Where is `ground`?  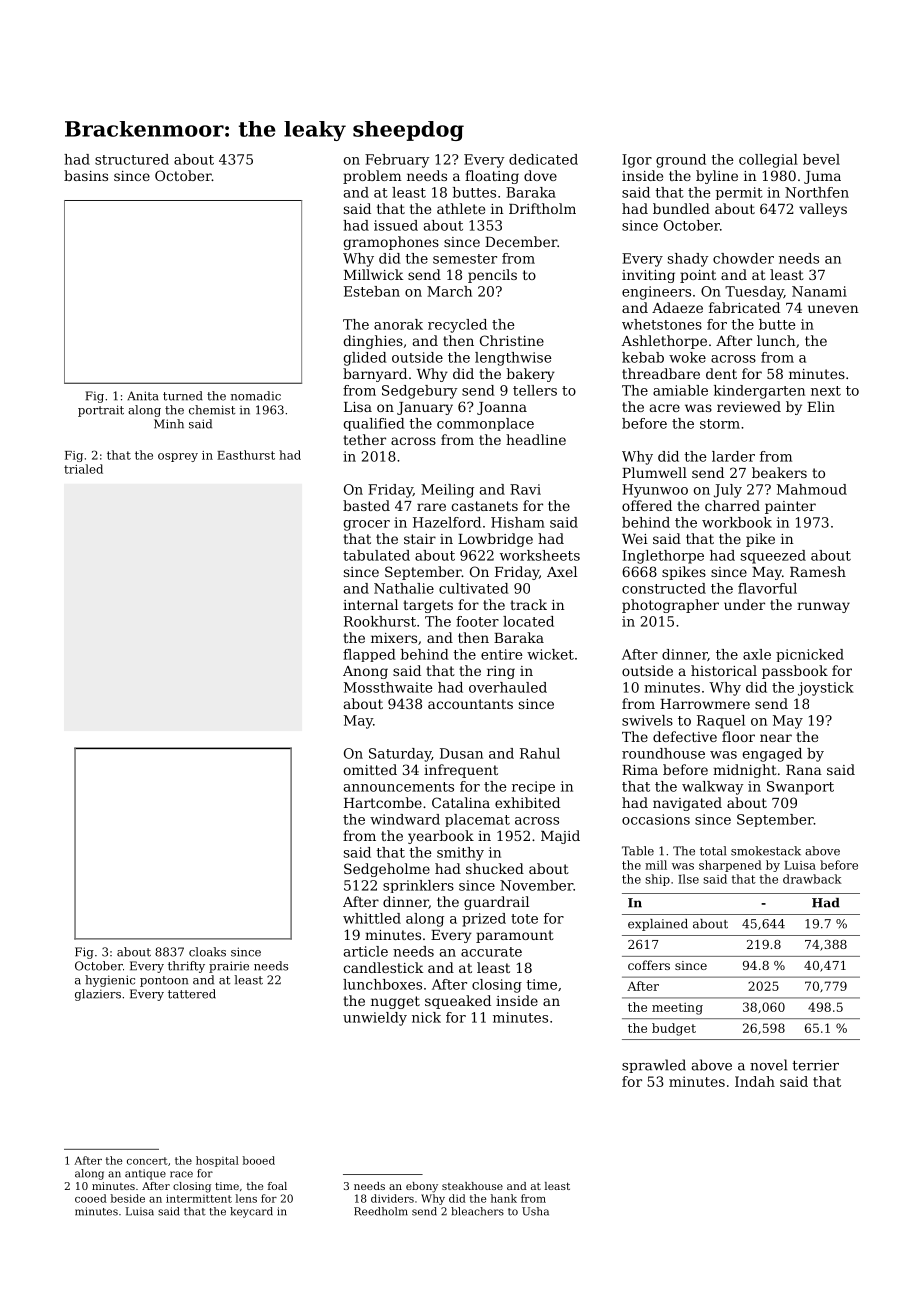
ground is located at coordinates (681, 161).
